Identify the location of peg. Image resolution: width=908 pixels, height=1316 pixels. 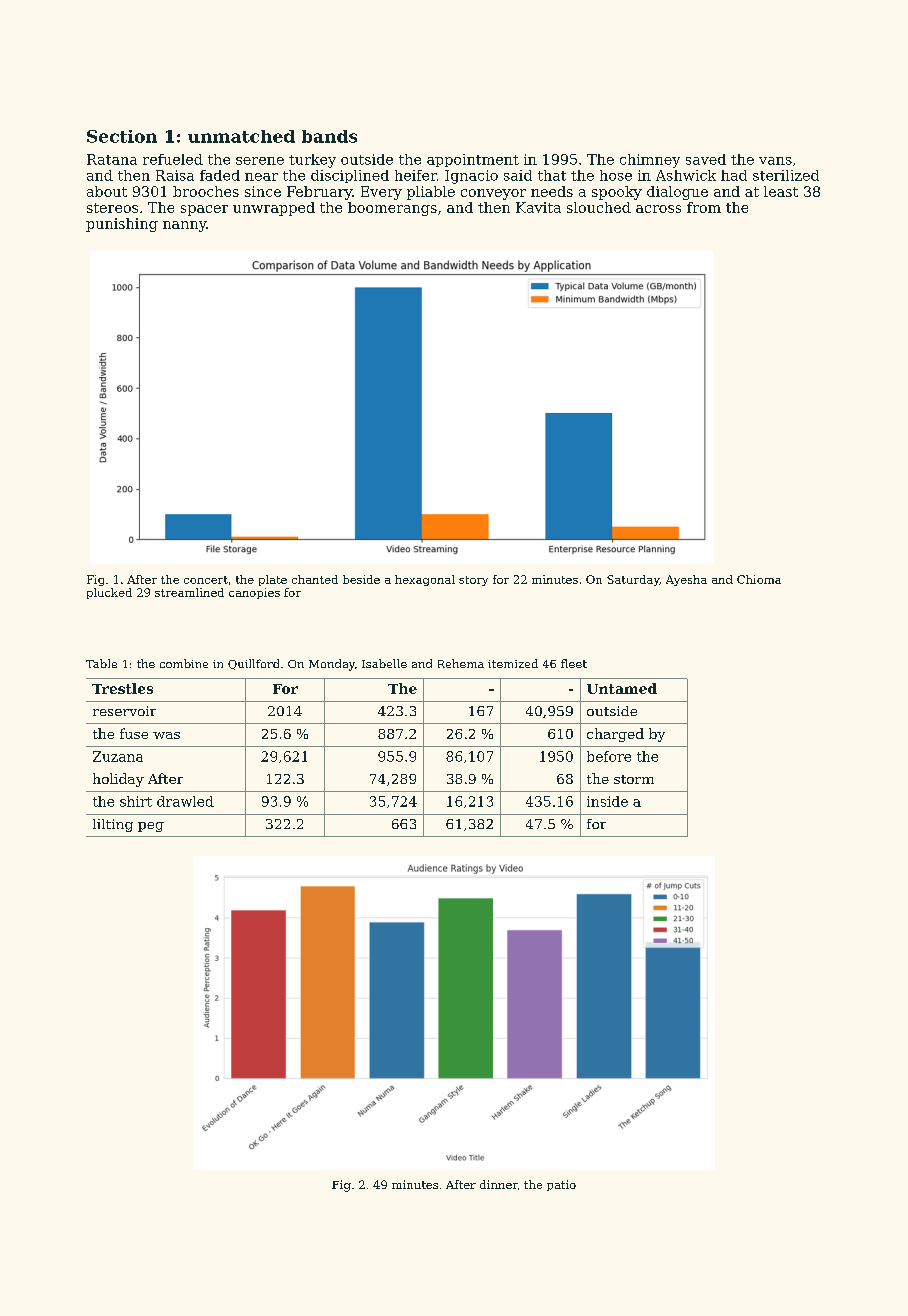
(151, 827).
